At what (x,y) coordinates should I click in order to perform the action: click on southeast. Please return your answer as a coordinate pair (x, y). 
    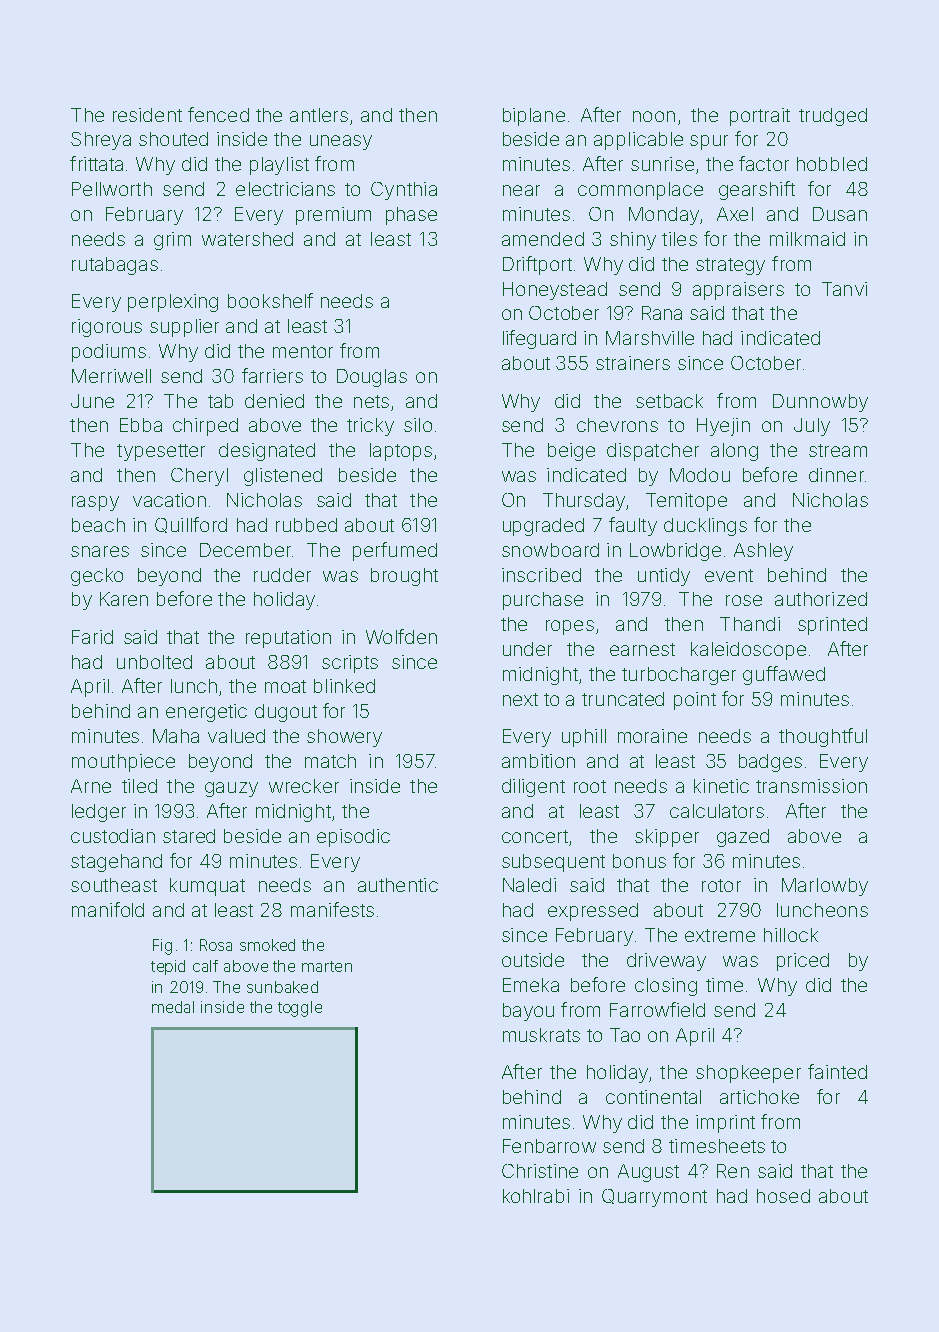
    Looking at the image, I should click on (114, 885).
